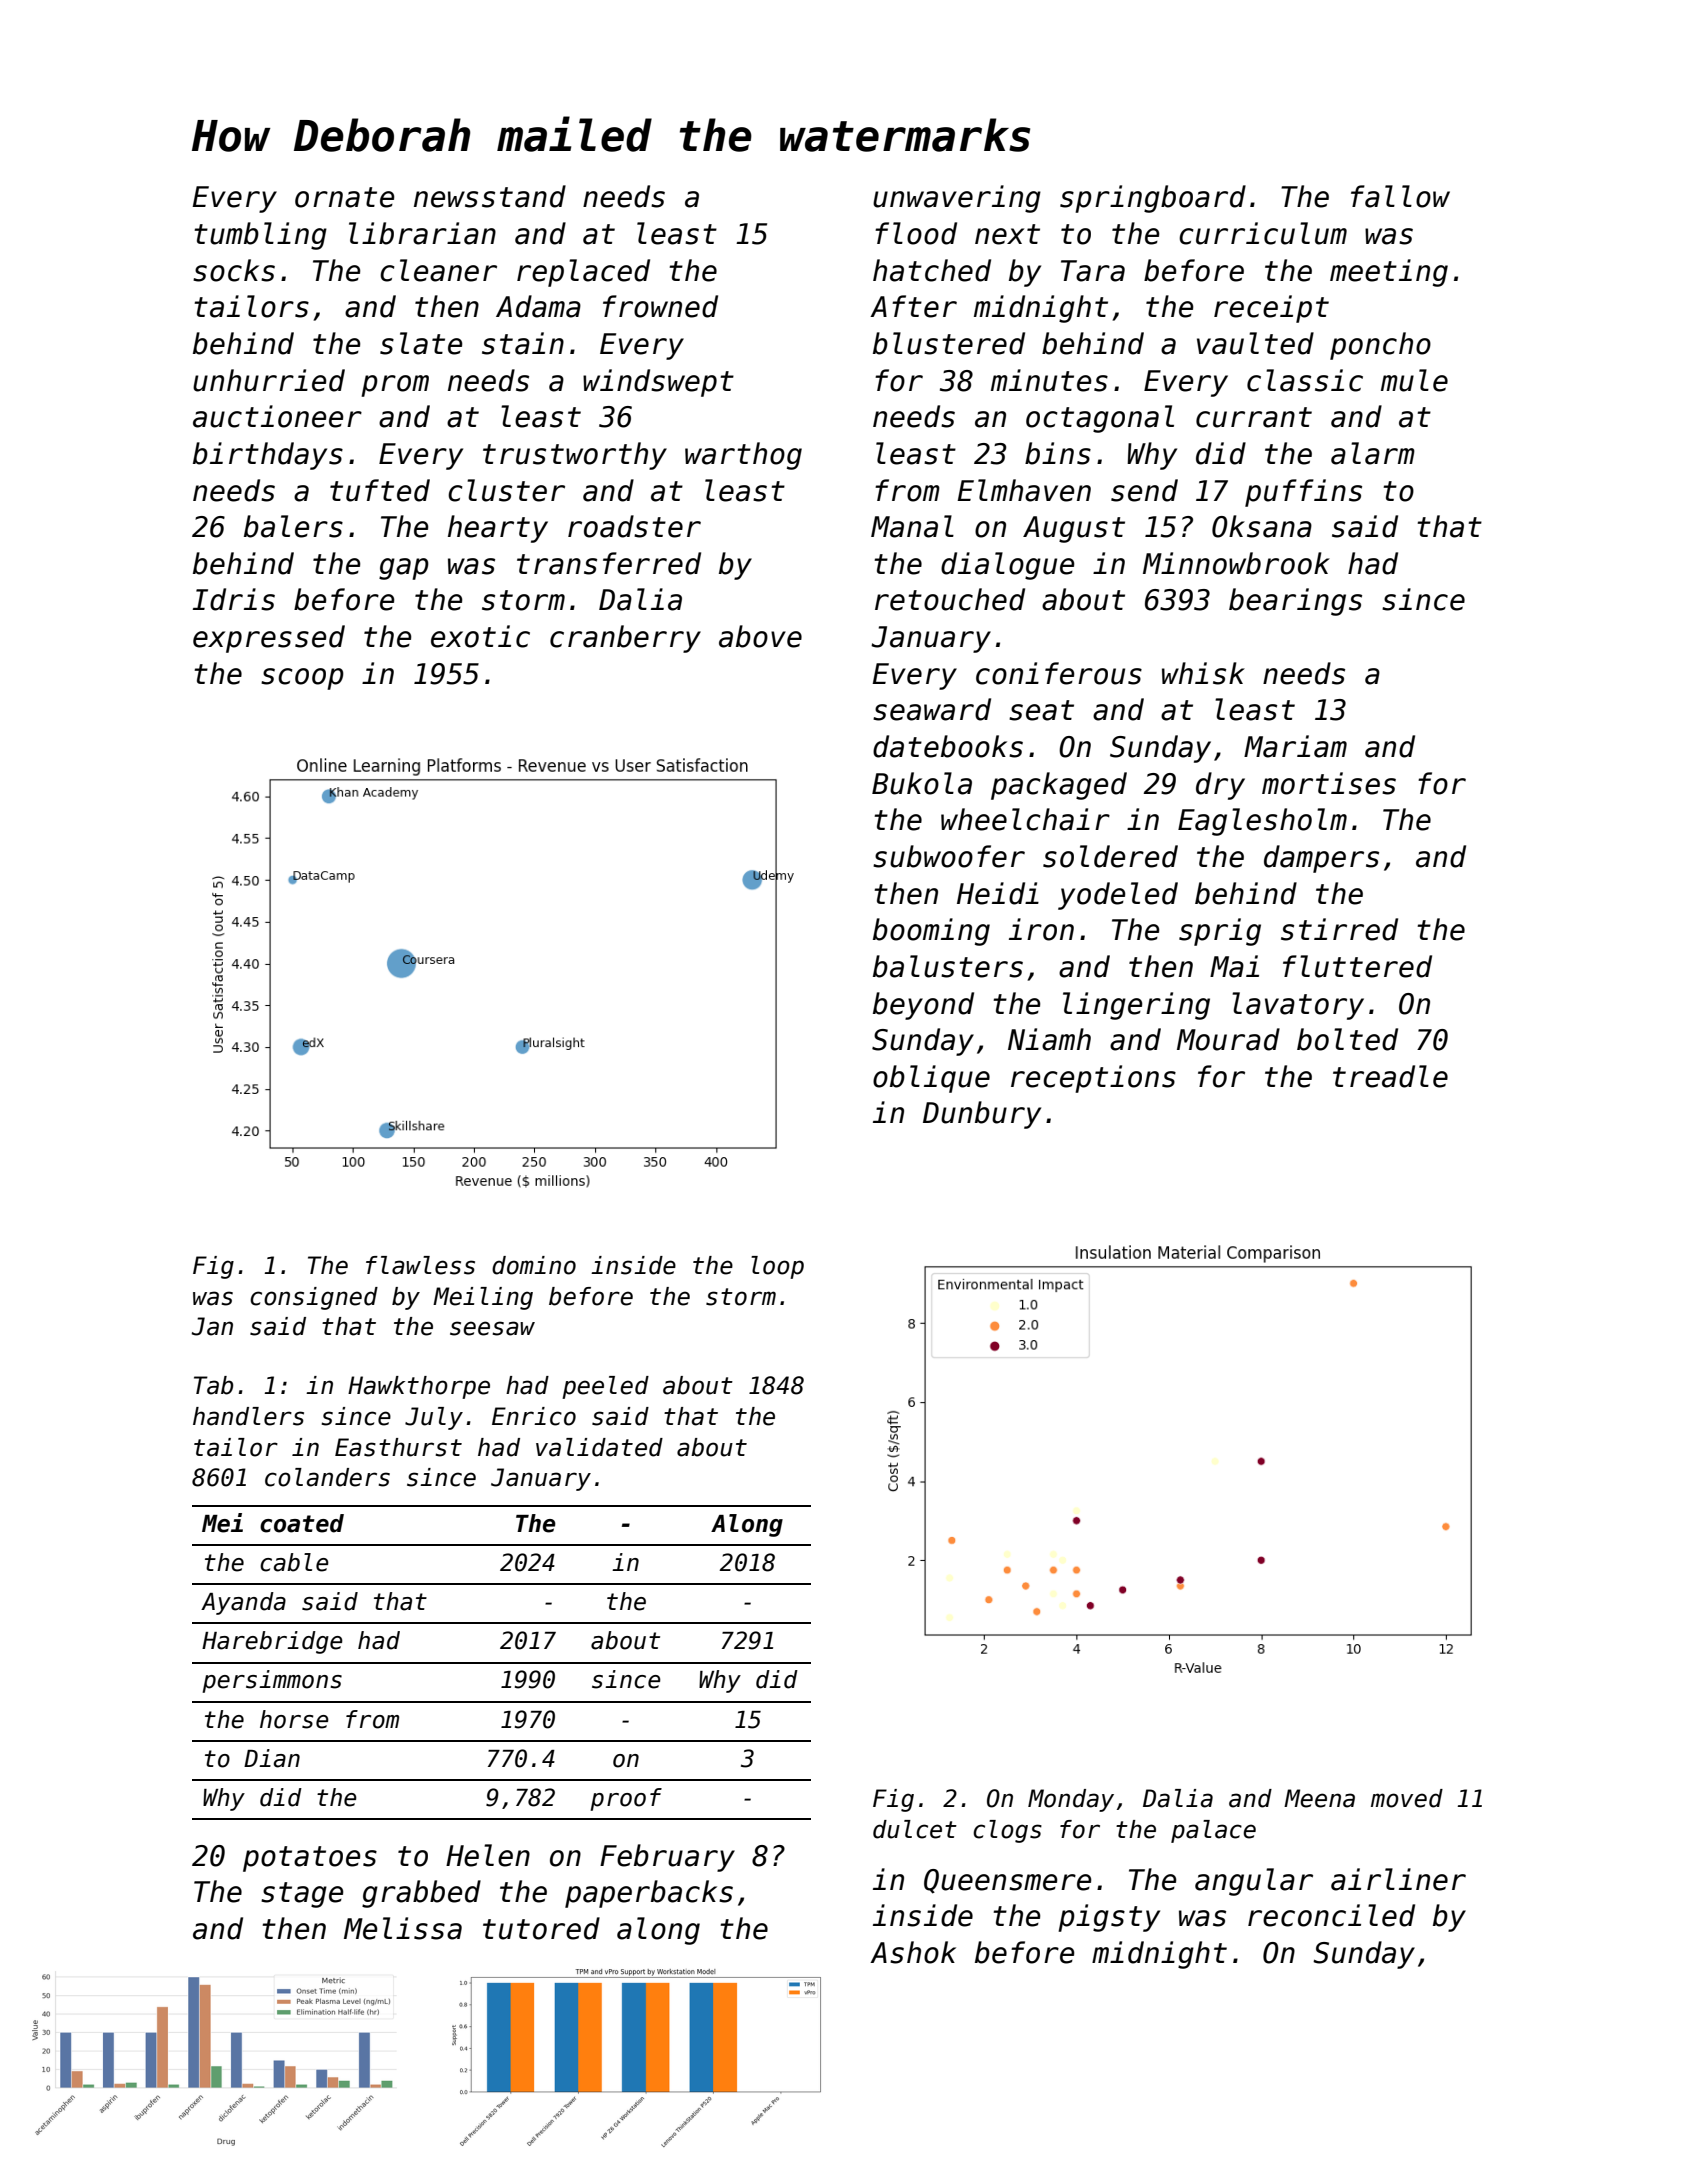 The image size is (1683, 2178). I want to click on Mourad, so click(1228, 1039).
